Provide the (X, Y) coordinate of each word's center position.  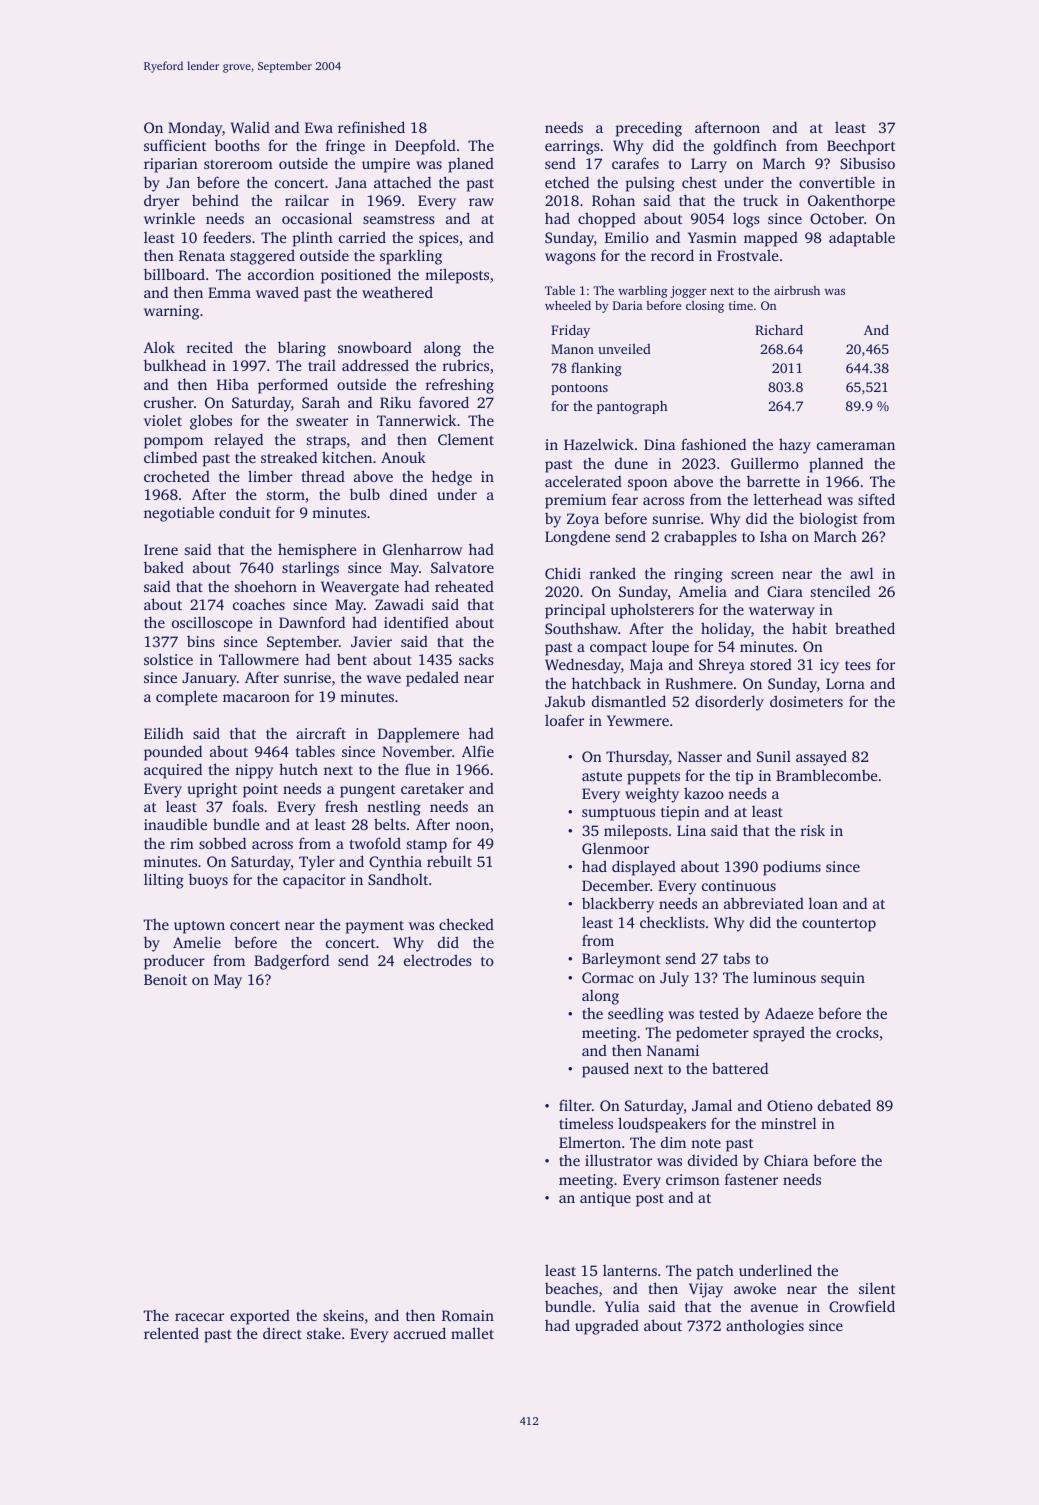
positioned (356, 276)
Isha (773, 536)
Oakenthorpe (851, 202)
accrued (420, 1333)
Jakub (565, 701)
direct (282, 1333)
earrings (572, 147)
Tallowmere (259, 659)
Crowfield (862, 1306)
